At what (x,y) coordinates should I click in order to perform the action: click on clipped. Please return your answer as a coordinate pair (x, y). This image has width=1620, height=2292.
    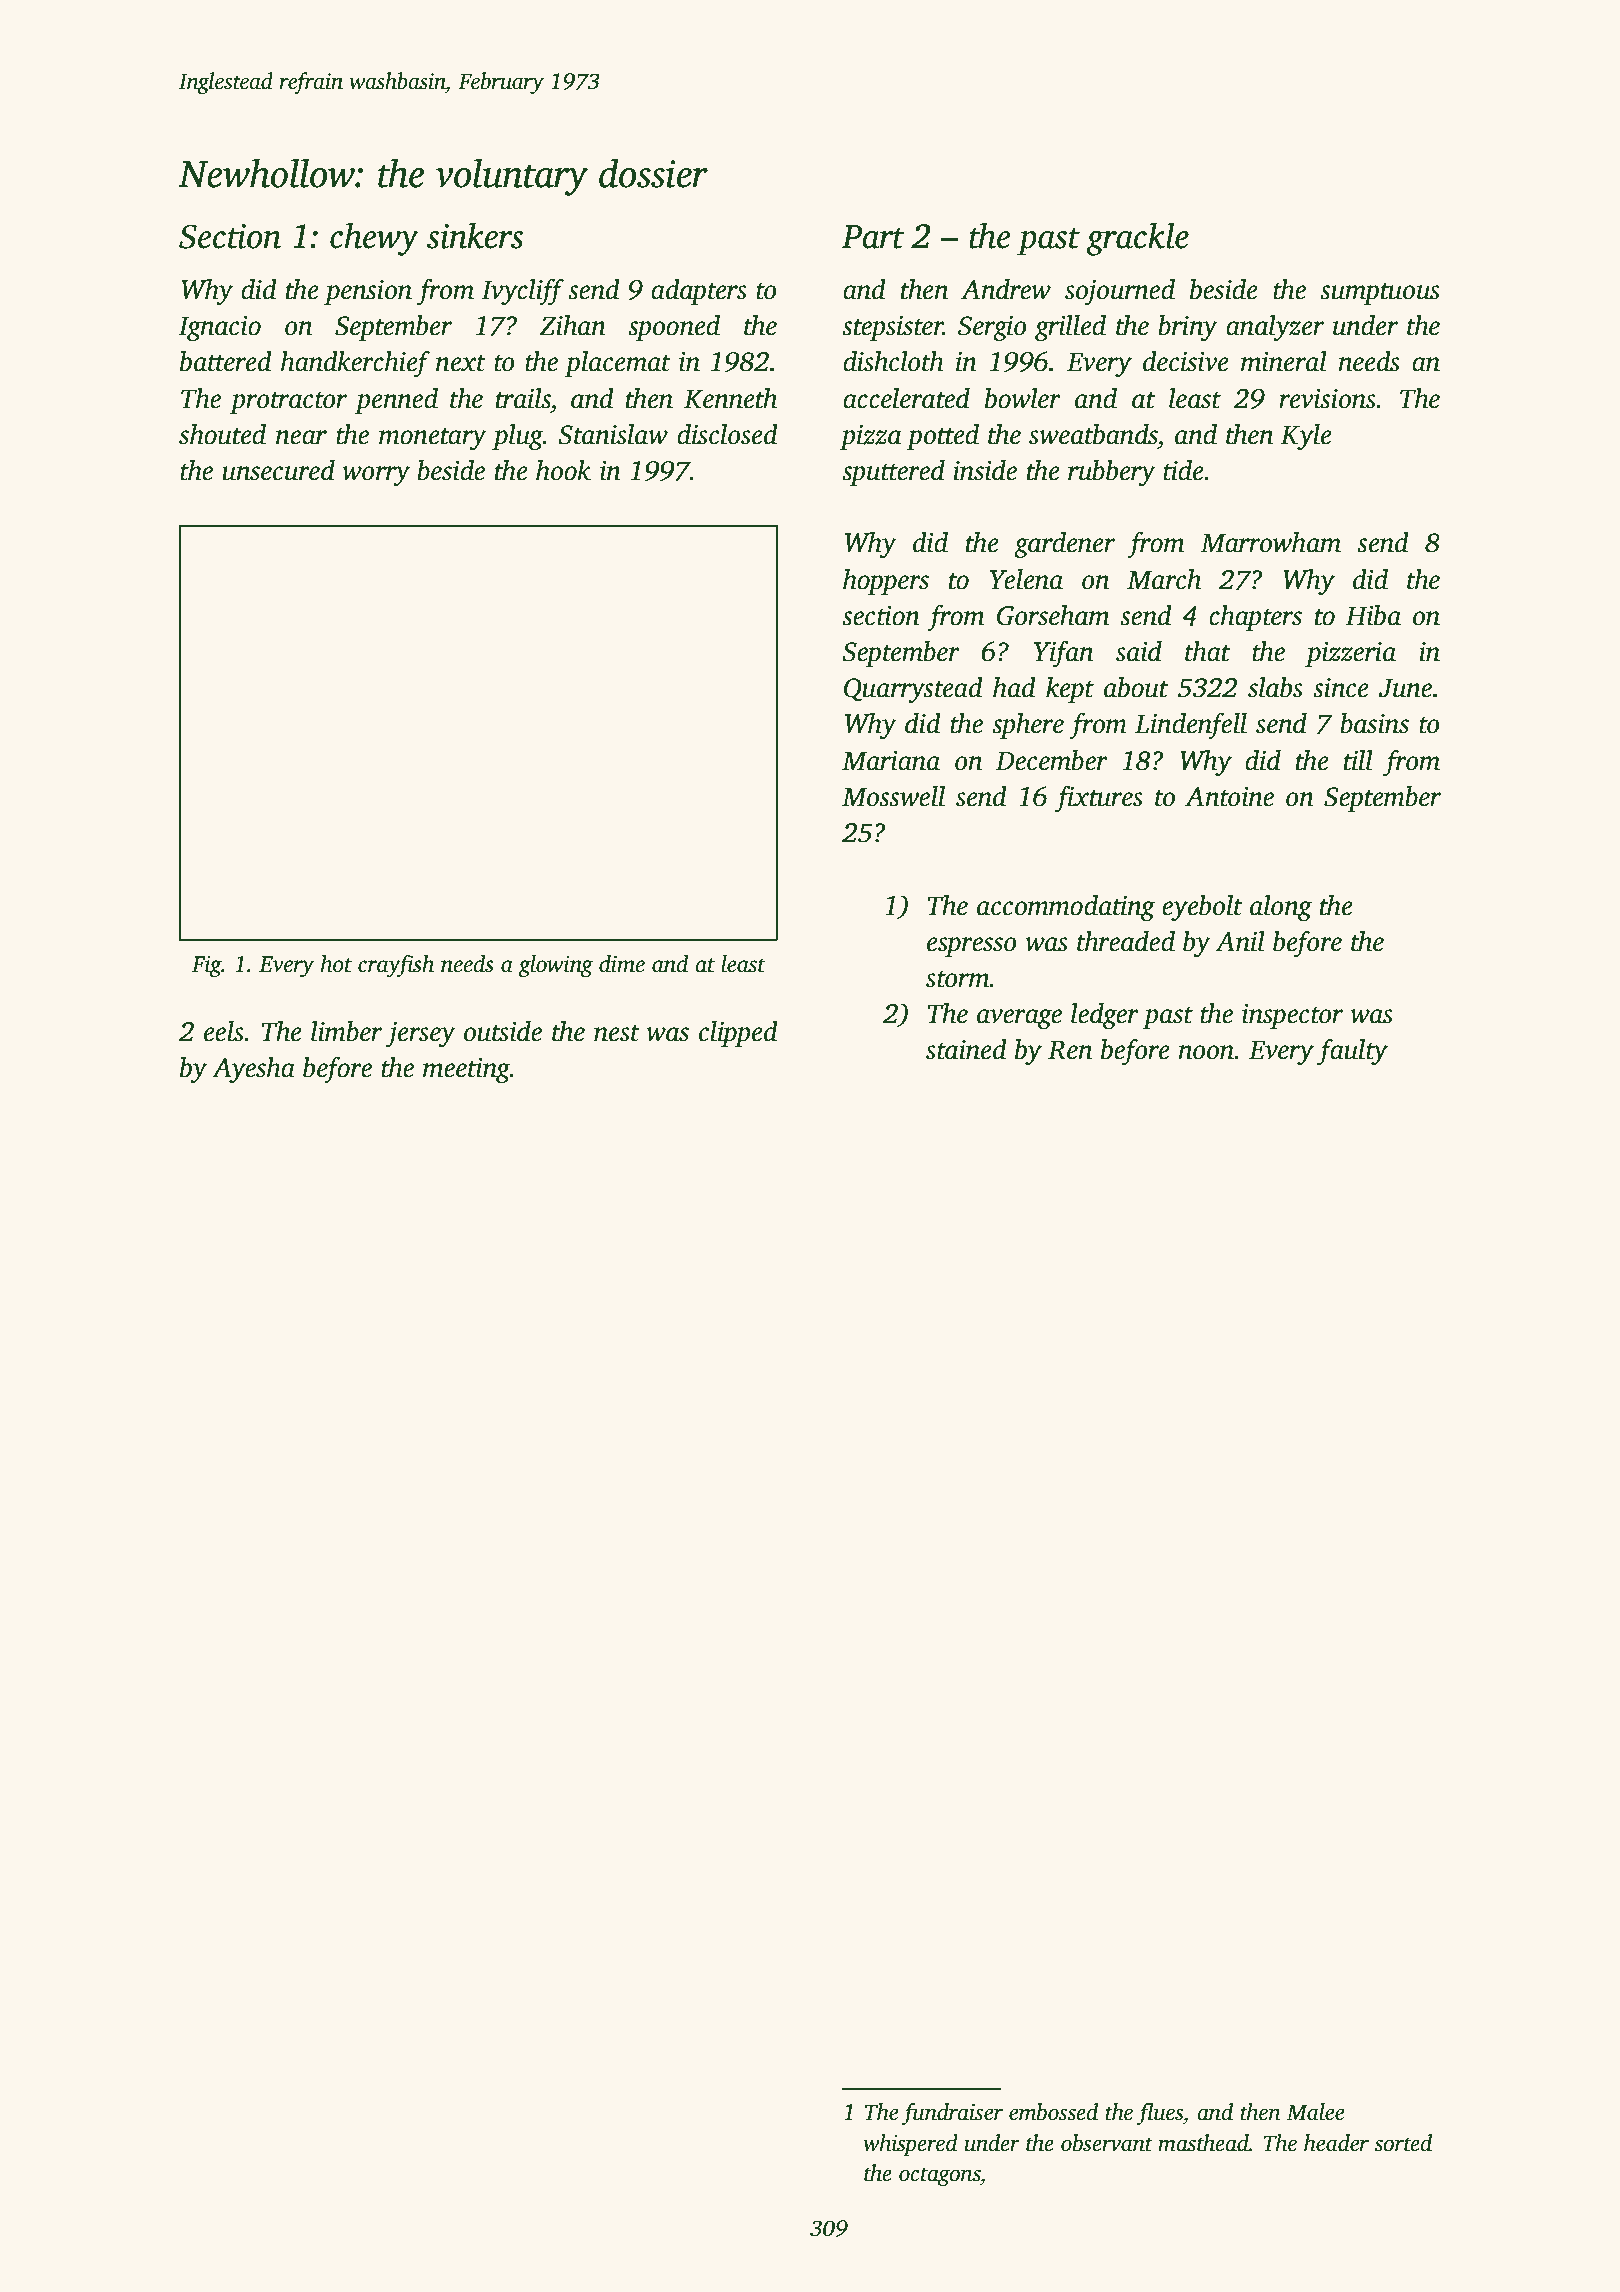
    Looking at the image, I should click on (738, 1034).
